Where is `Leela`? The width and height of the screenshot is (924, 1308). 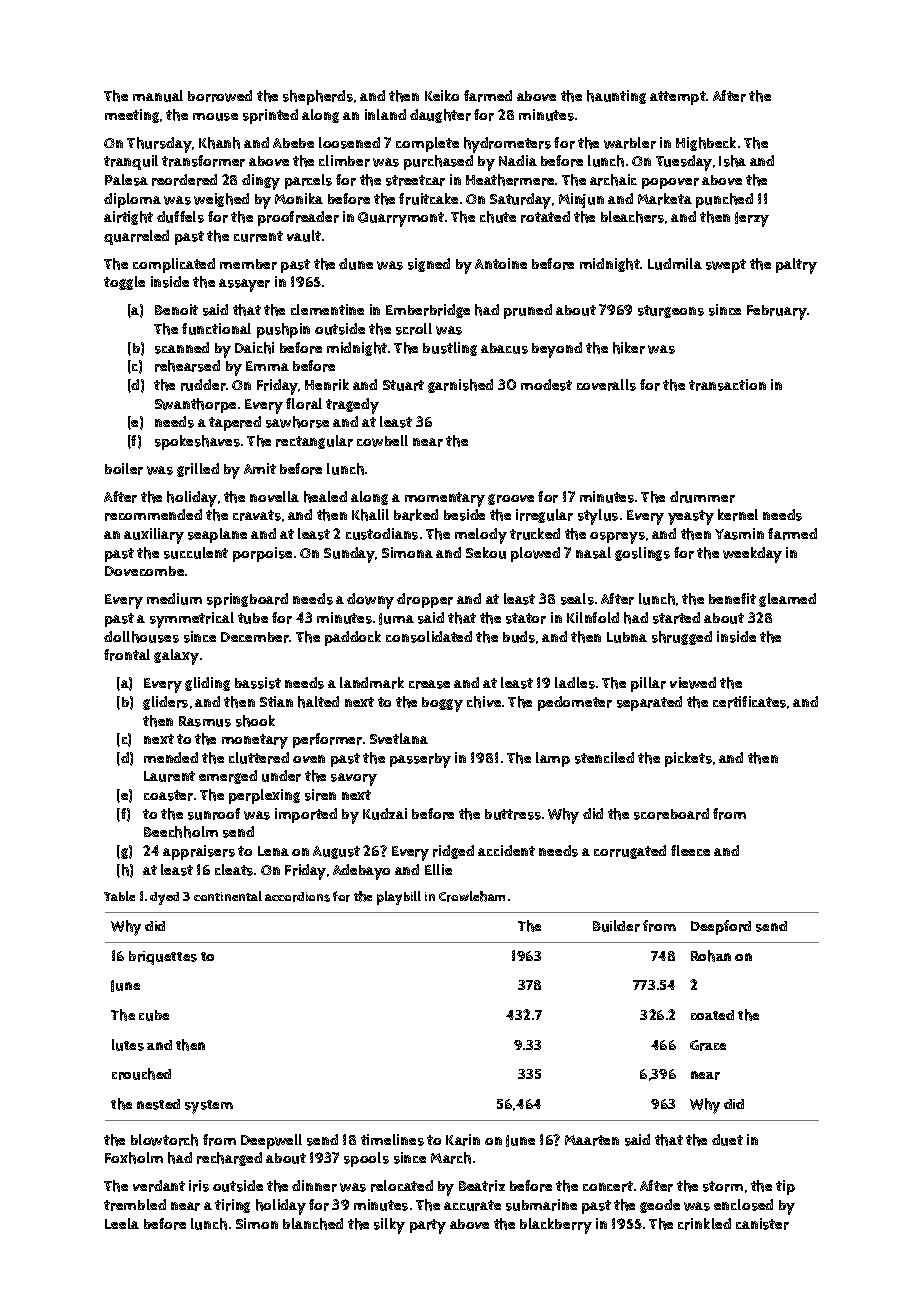
Leela is located at coordinates (122, 1223).
